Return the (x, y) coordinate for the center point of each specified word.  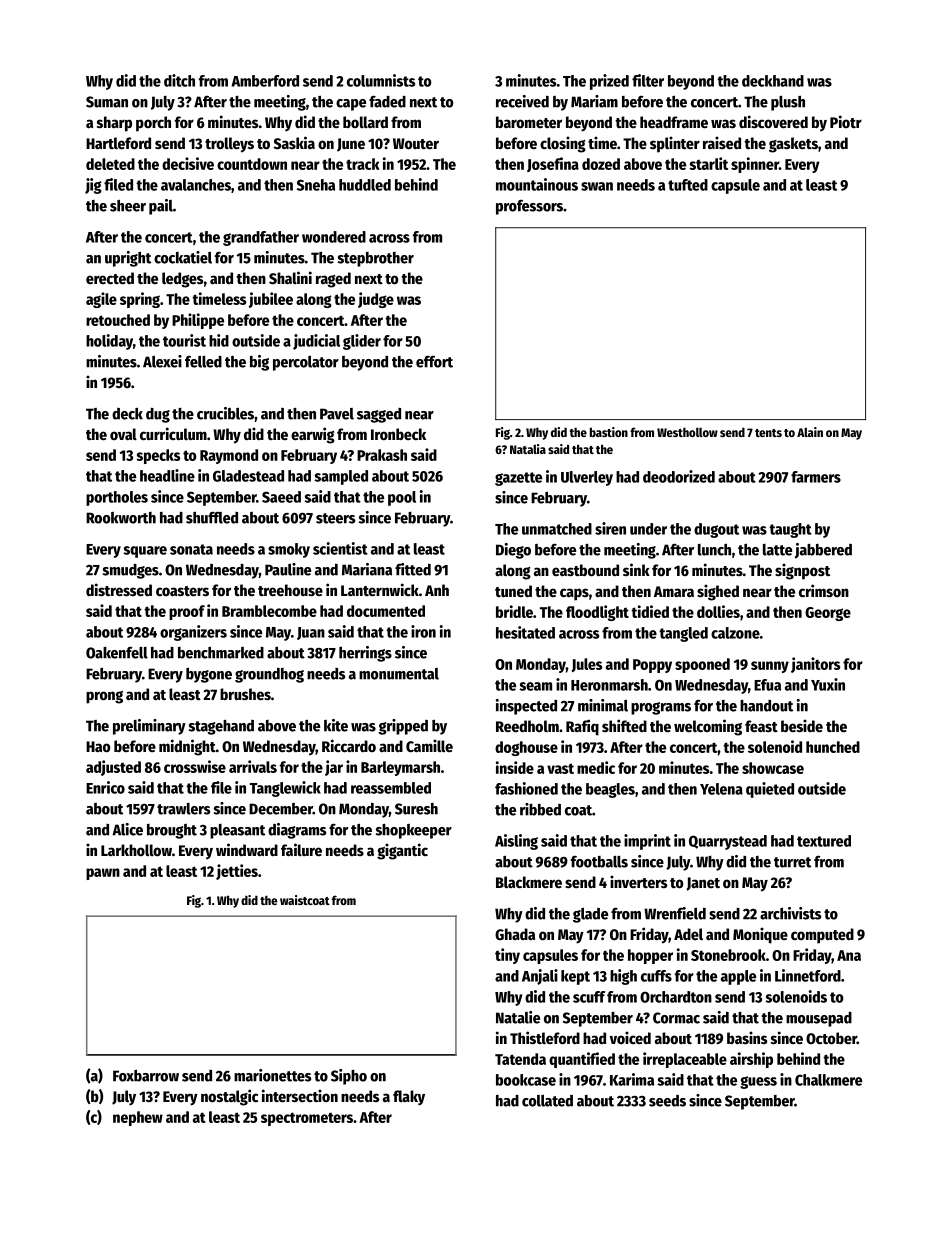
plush (788, 103)
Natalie (518, 1017)
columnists (381, 80)
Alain (810, 432)
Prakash (382, 455)
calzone (735, 633)
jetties (237, 872)
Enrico (105, 787)
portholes (117, 498)
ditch (179, 80)
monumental (399, 674)
